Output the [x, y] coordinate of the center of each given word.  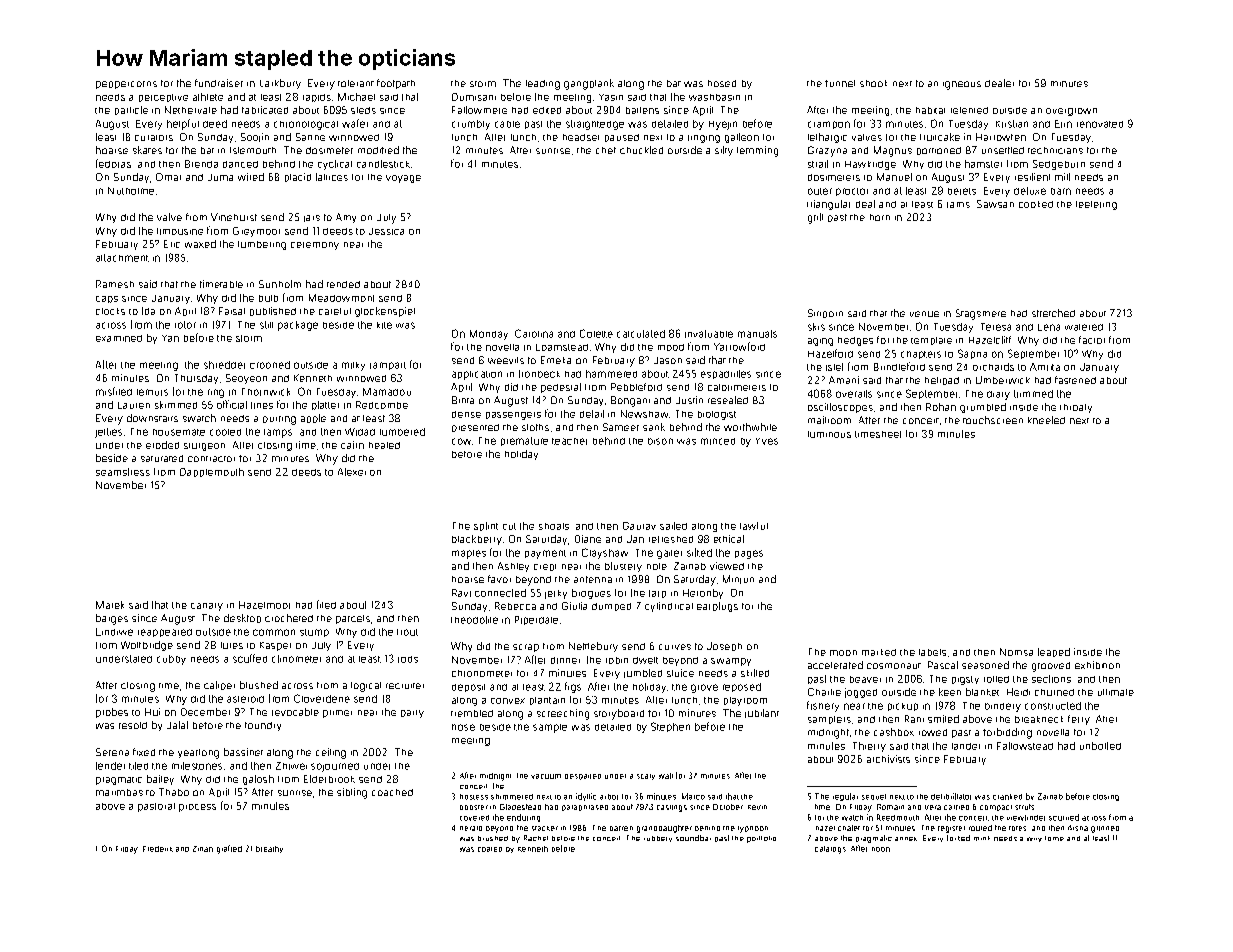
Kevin [757, 807]
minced [718, 441]
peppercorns [126, 85]
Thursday [196, 379]
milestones [197, 766]
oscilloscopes [840, 408]
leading [543, 85]
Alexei [352, 472]
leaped [1054, 652]
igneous [962, 85]
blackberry [477, 540]
